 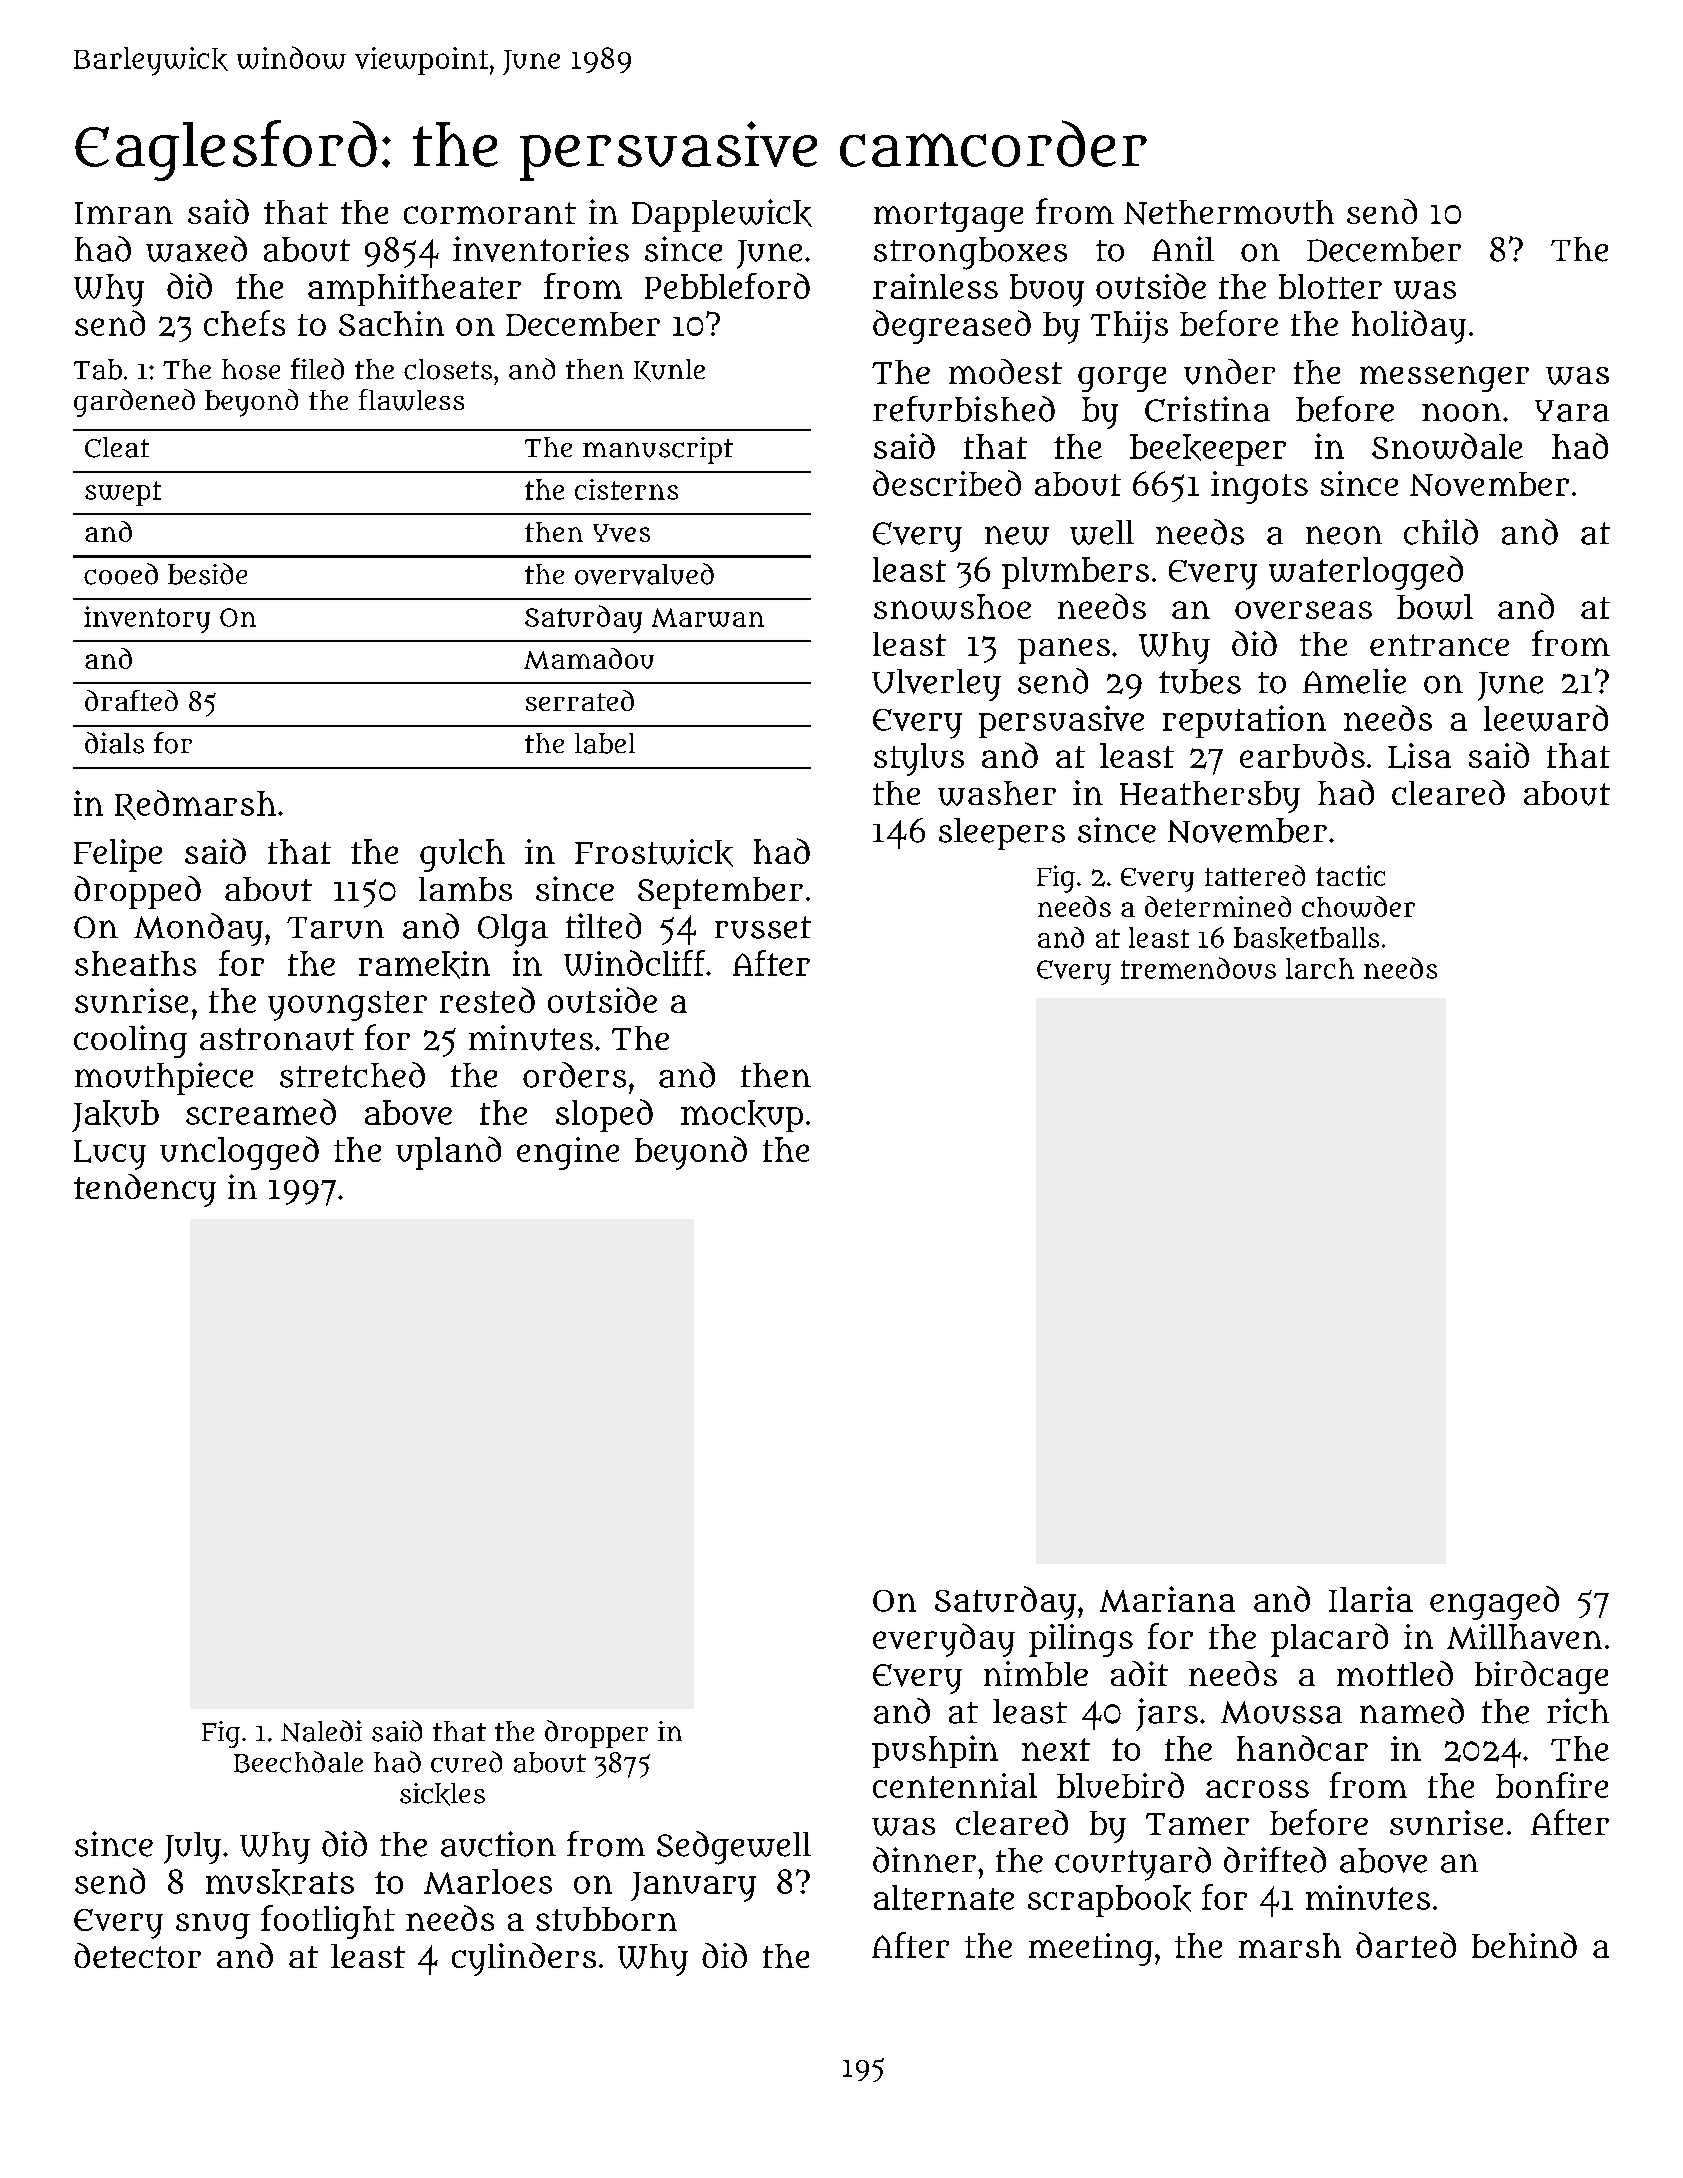 What do you see at coordinates (948, 217) in the screenshot?
I see `mortgage` at bounding box center [948, 217].
